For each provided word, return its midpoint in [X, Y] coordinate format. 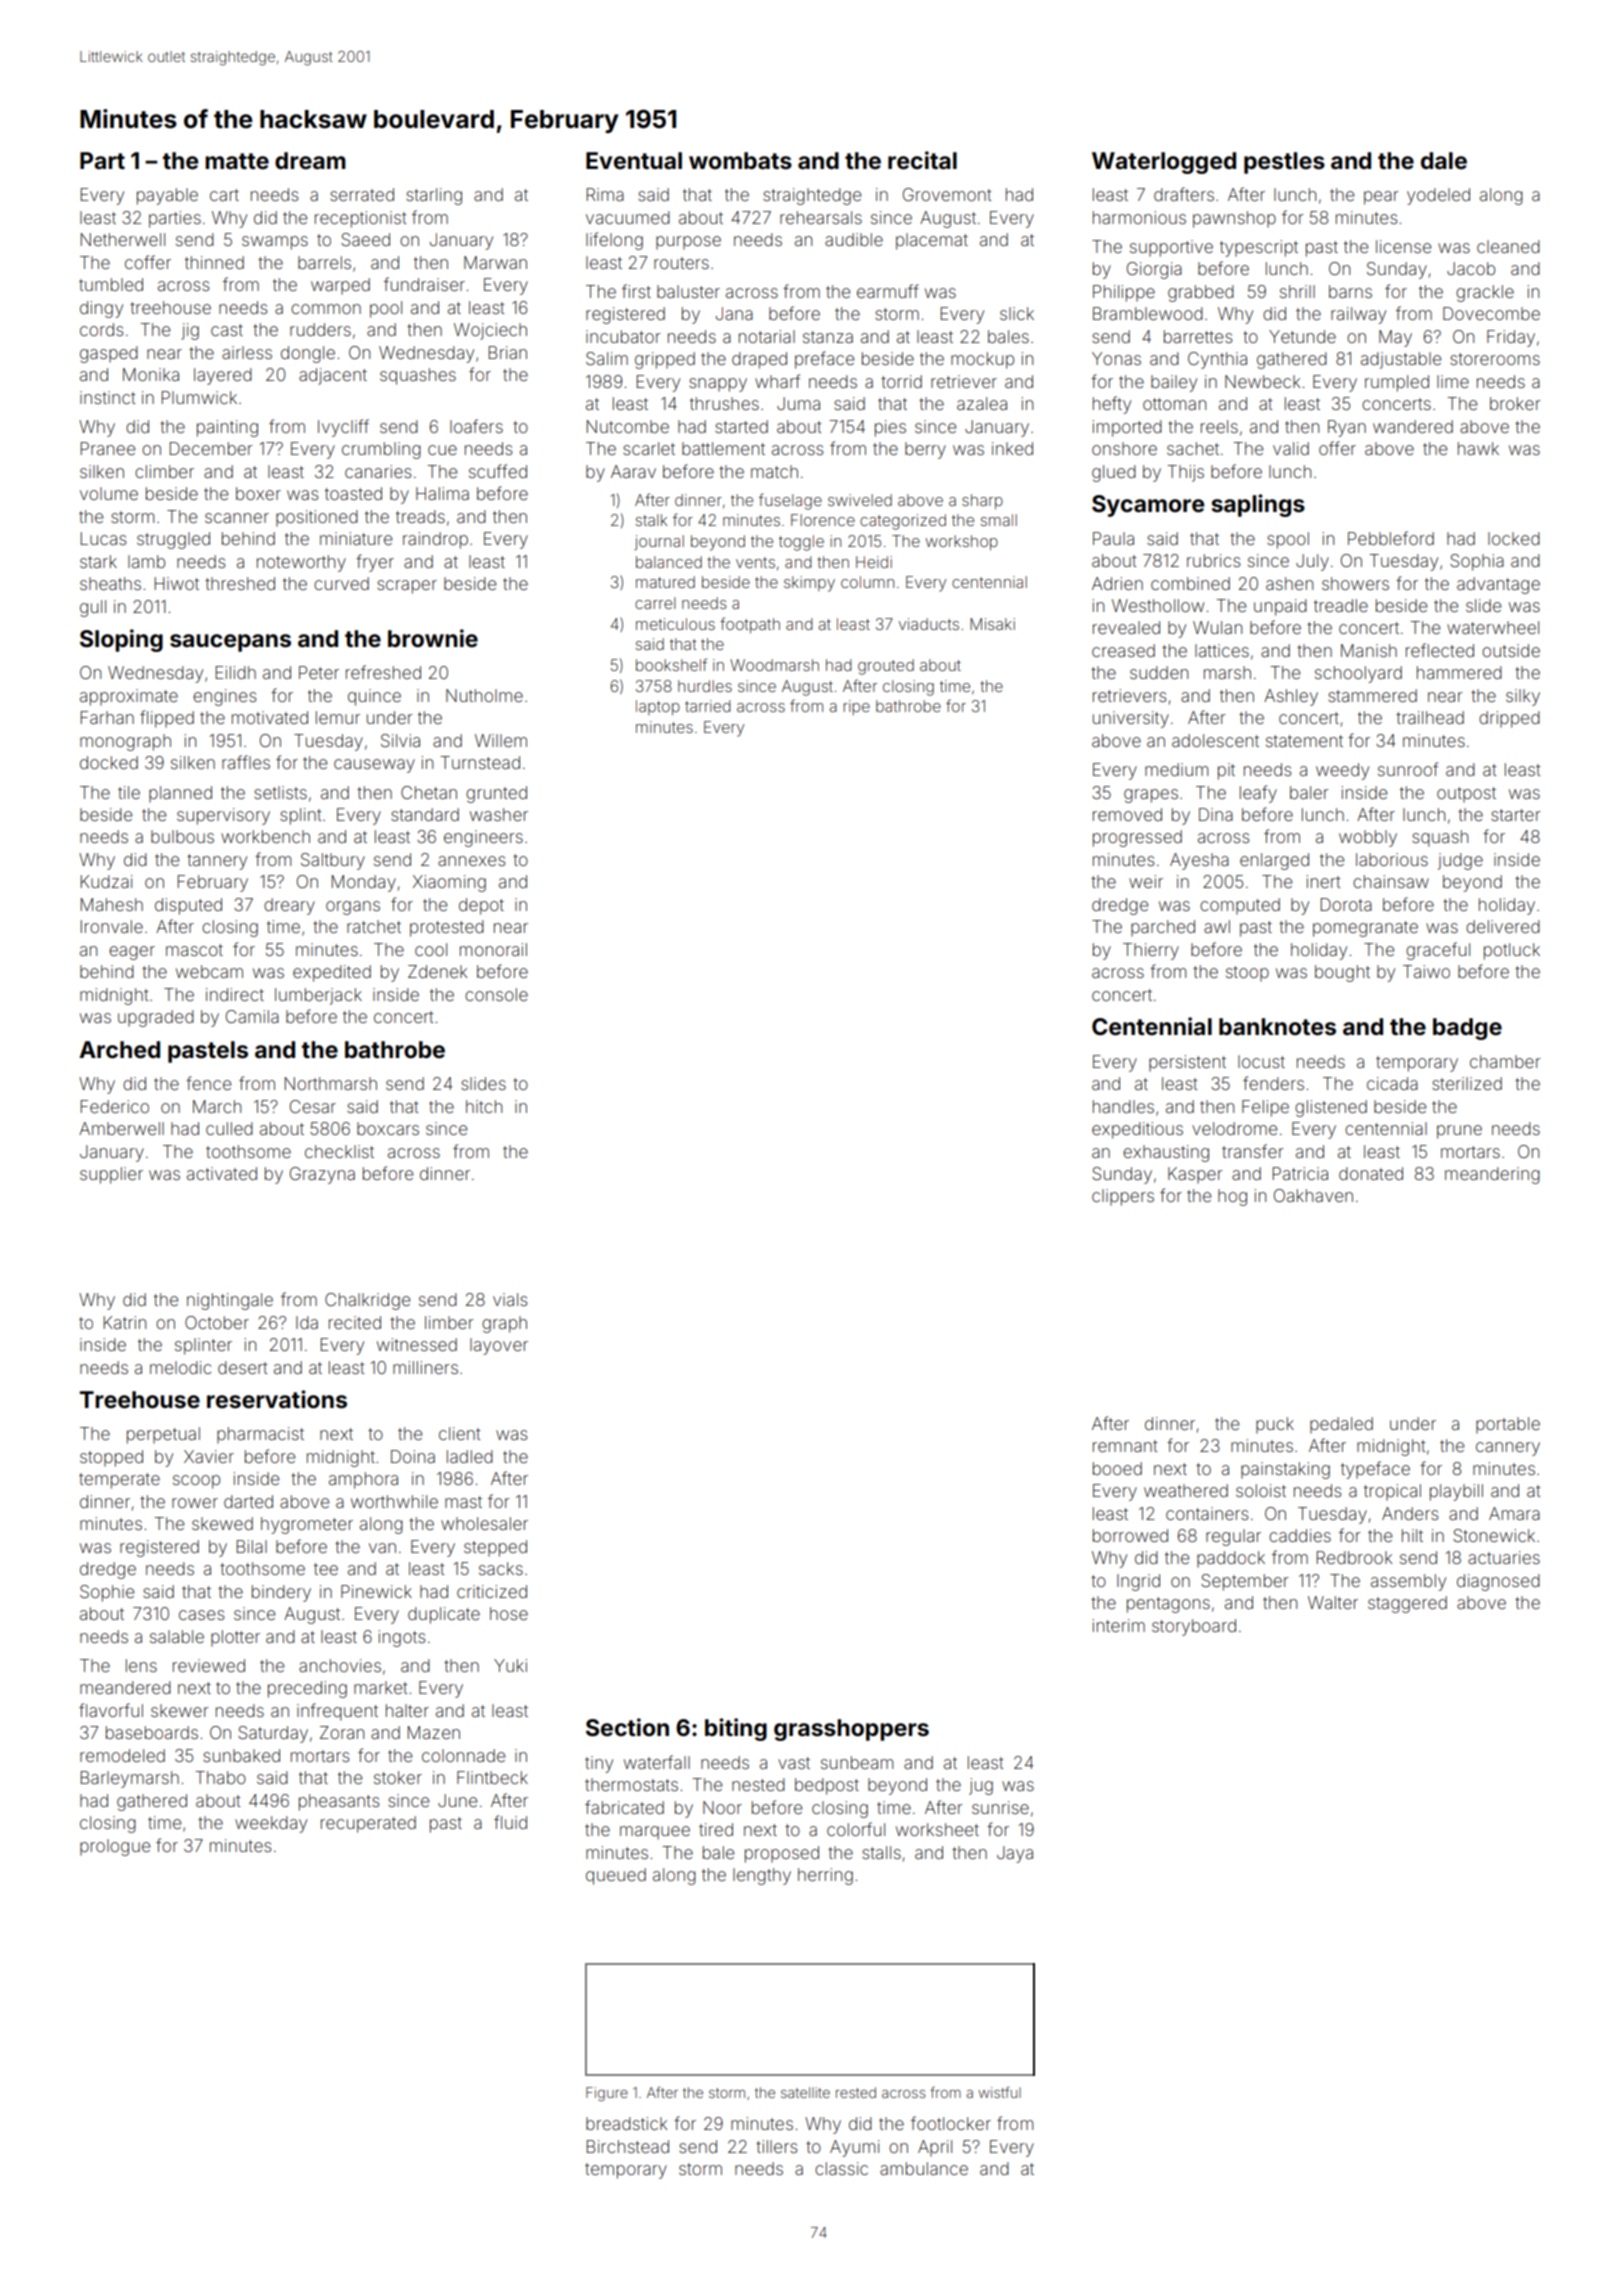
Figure [607, 2094]
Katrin [125, 1322]
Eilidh [236, 672]
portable [1508, 1425]
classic [841, 2168]
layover [499, 1346]
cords [102, 329]
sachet [1193, 448]
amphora [363, 1480]
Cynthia [1217, 360]
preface [825, 360]
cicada [1392, 1083]
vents [755, 562]
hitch [484, 1106]
